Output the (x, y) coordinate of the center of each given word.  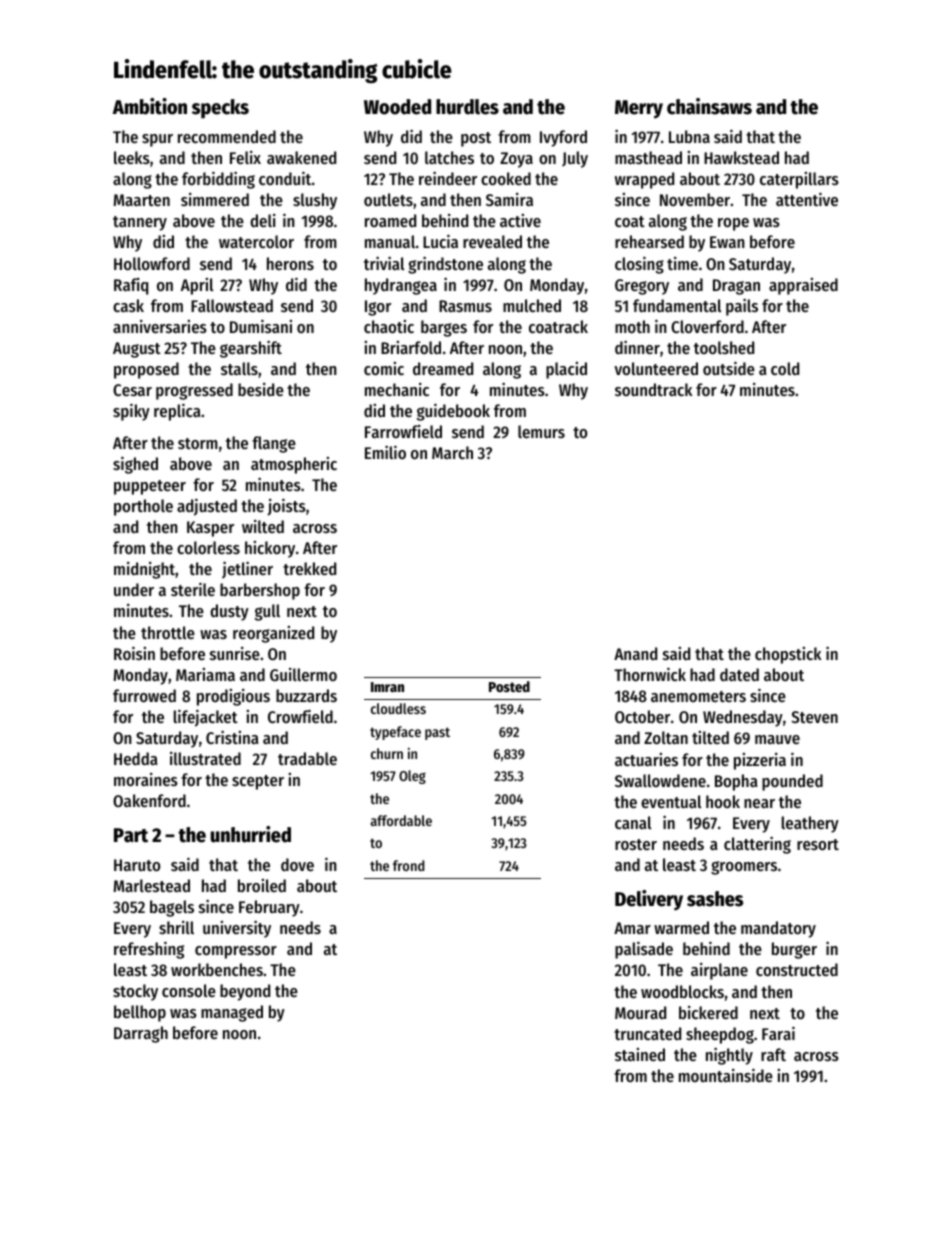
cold (785, 368)
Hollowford (152, 263)
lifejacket (206, 718)
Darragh (141, 1034)
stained (640, 1054)
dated (739, 674)
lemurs (541, 431)
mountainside (726, 1075)
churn (387, 753)
